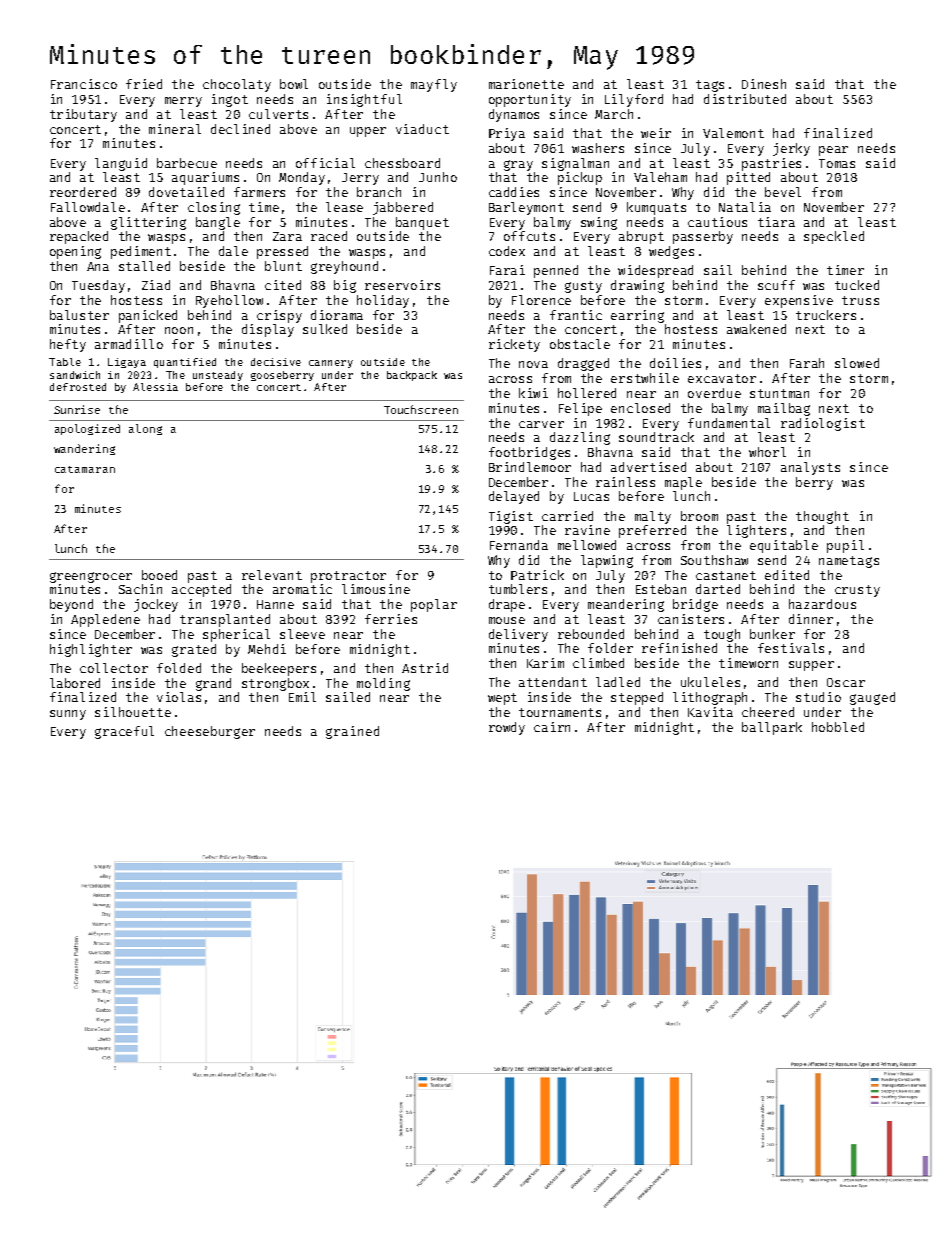 Image resolution: width=952 pixels, height=1233 pixels. I want to click on big, so click(345, 286).
